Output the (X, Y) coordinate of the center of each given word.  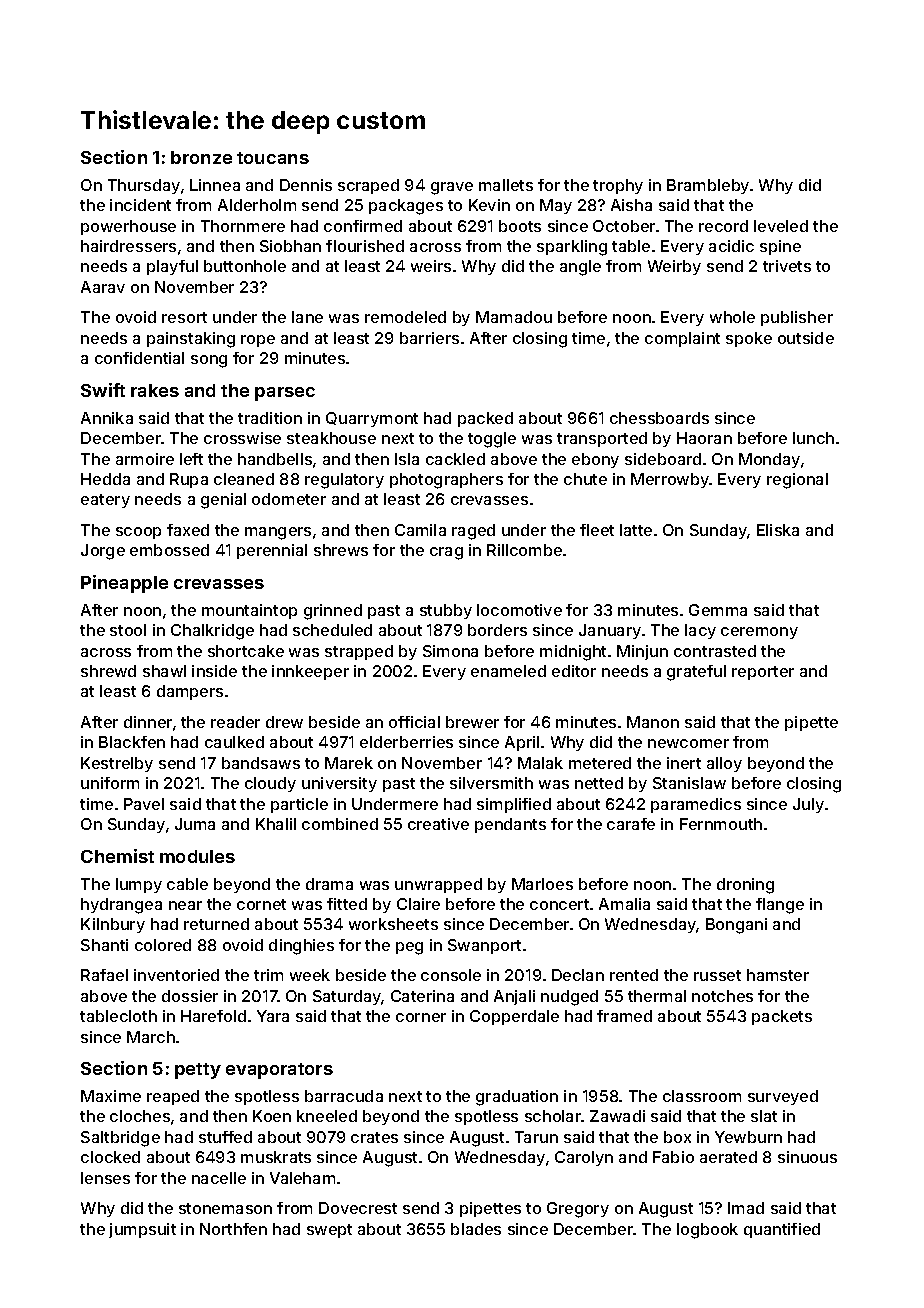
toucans (273, 158)
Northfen (233, 1229)
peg (409, 948)
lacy (700, 631)
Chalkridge (212, 632)
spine (780, 247)
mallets (506, 185)
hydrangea (121, 906)
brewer (472, 722)
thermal (657, 996)
